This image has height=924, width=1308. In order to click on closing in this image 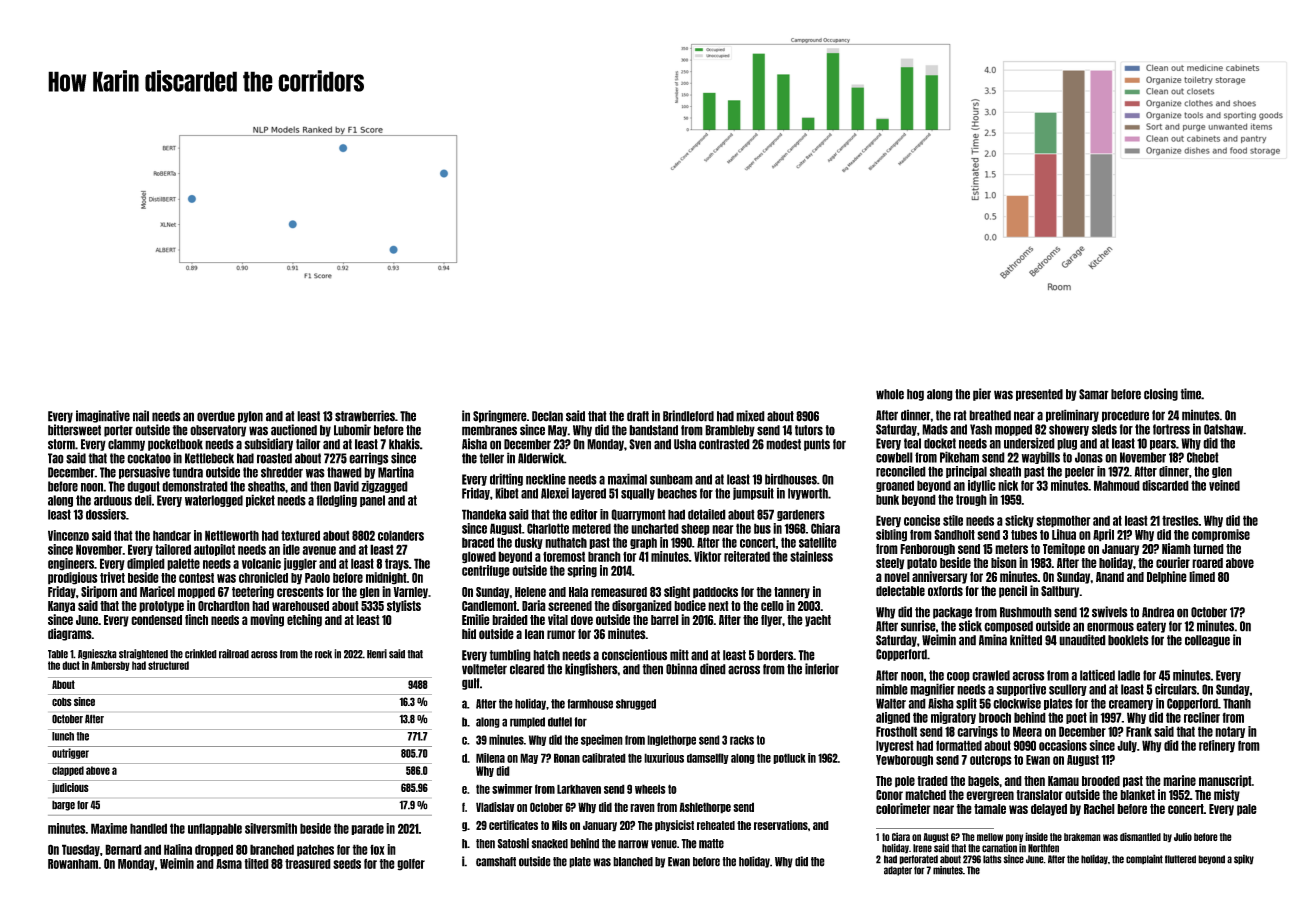, I will do `click(1161, 394)`.
